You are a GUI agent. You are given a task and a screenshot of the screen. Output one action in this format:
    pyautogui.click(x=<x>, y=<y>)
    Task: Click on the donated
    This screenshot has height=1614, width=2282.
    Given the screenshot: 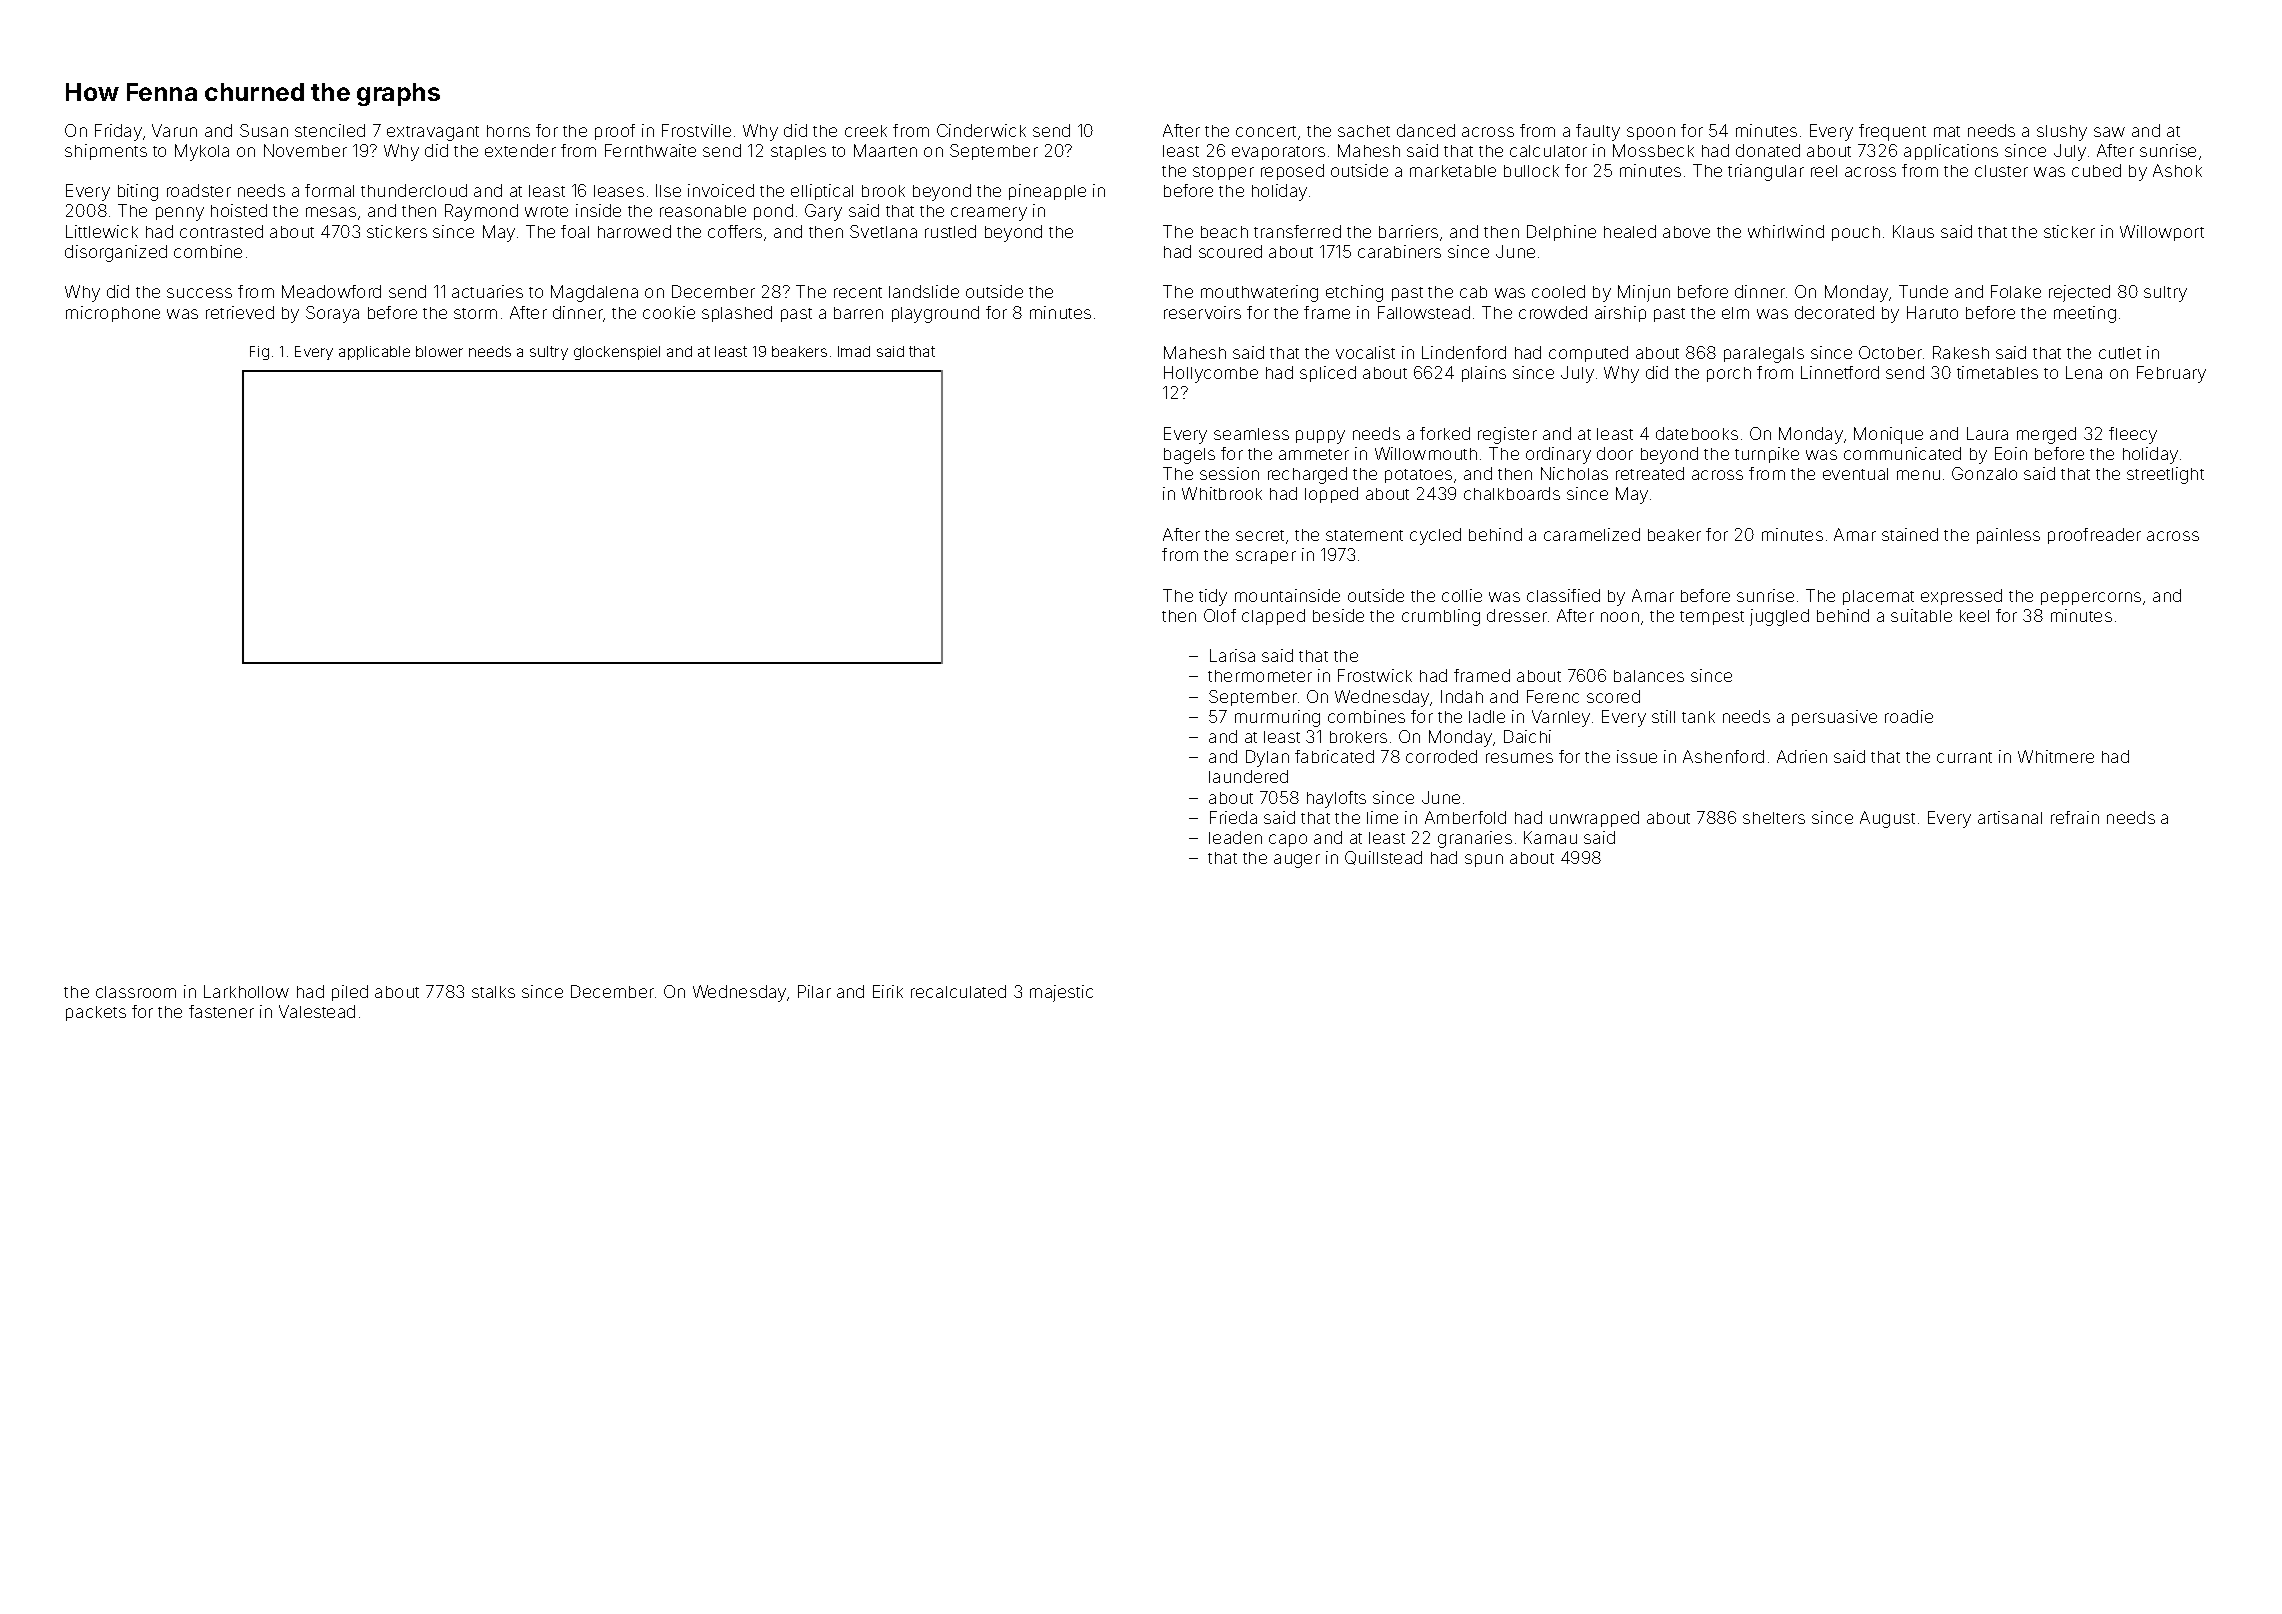 What is the action you would take?
    pyautogui.click(x=1768, y=150)
